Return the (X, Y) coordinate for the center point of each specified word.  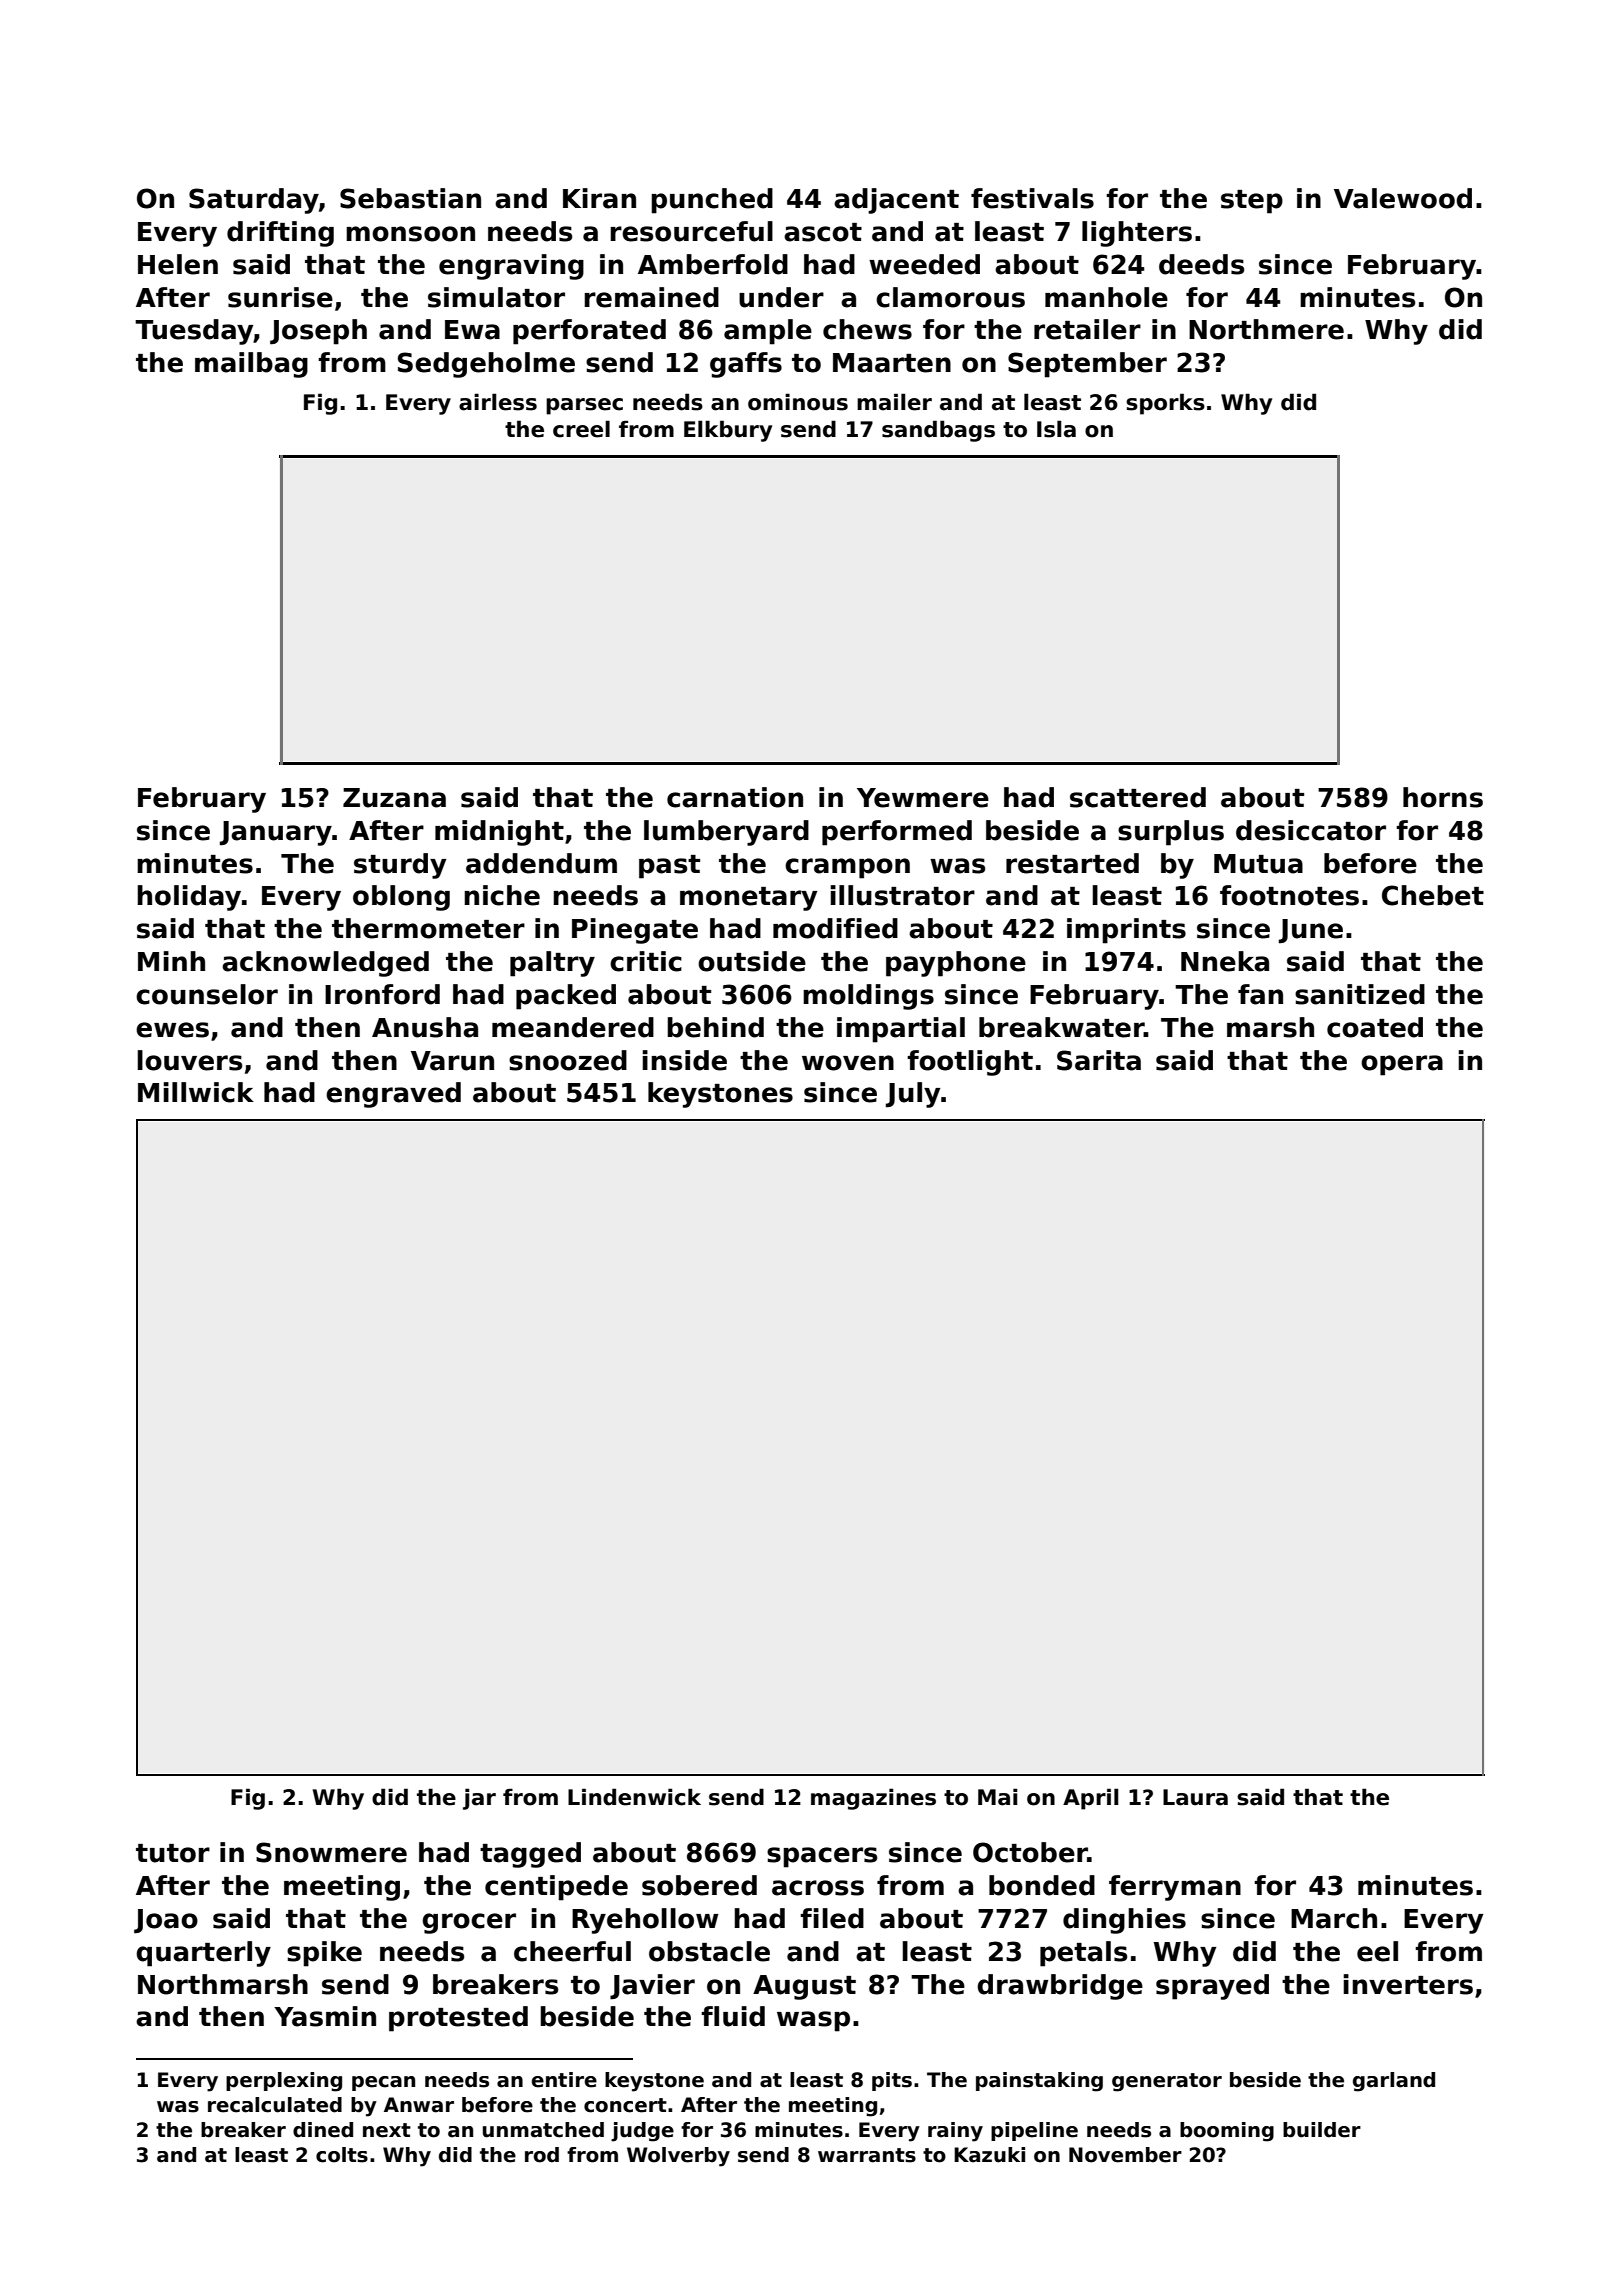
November (1125, 2155)
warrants (867, 2155)
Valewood (1403, 198)
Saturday (254, 201)
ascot (823, 232)
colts (342, 2155)
